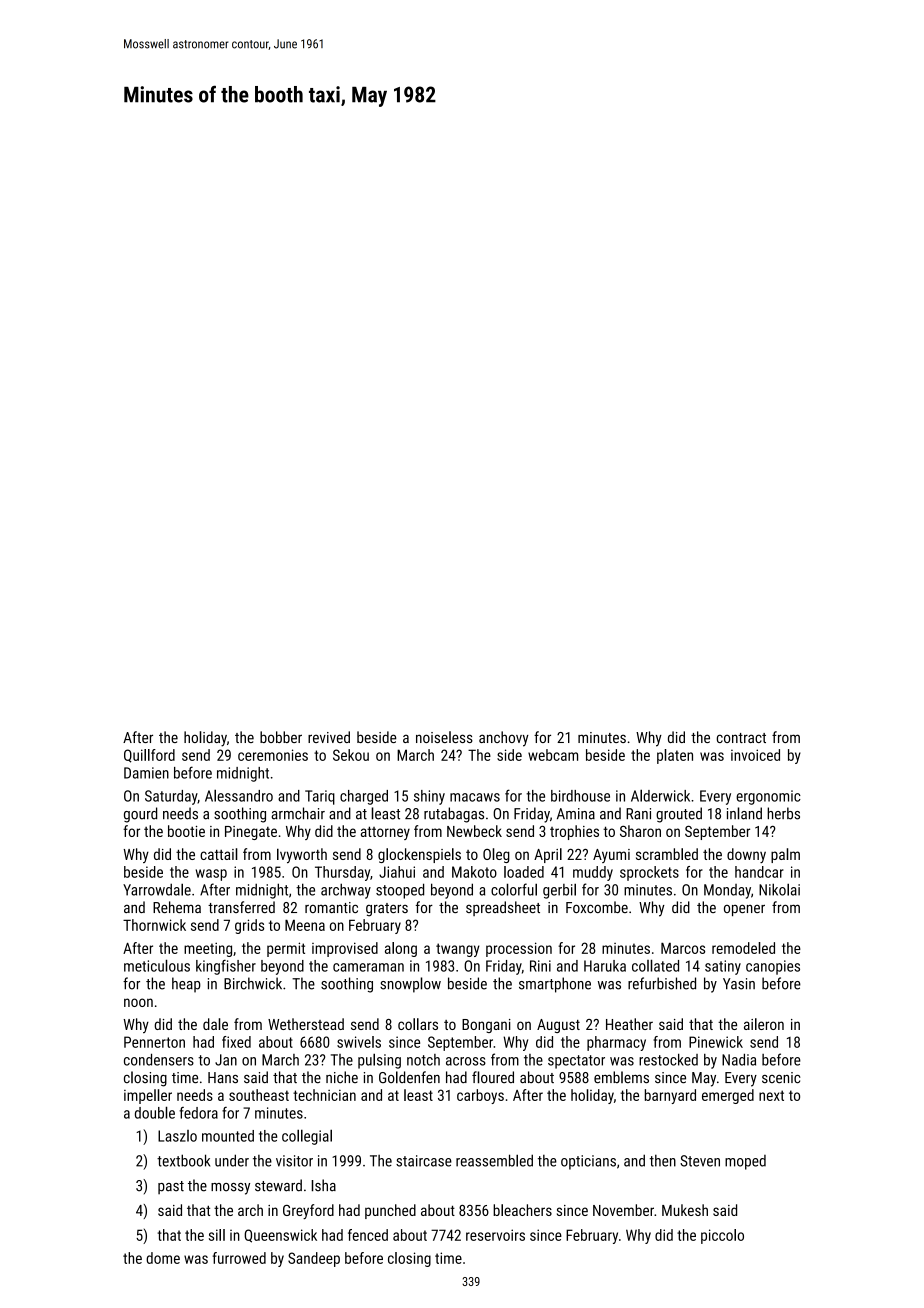 The height and width of the screenshot is (1308, 924). I want to click on November, so click(623, 1210).
